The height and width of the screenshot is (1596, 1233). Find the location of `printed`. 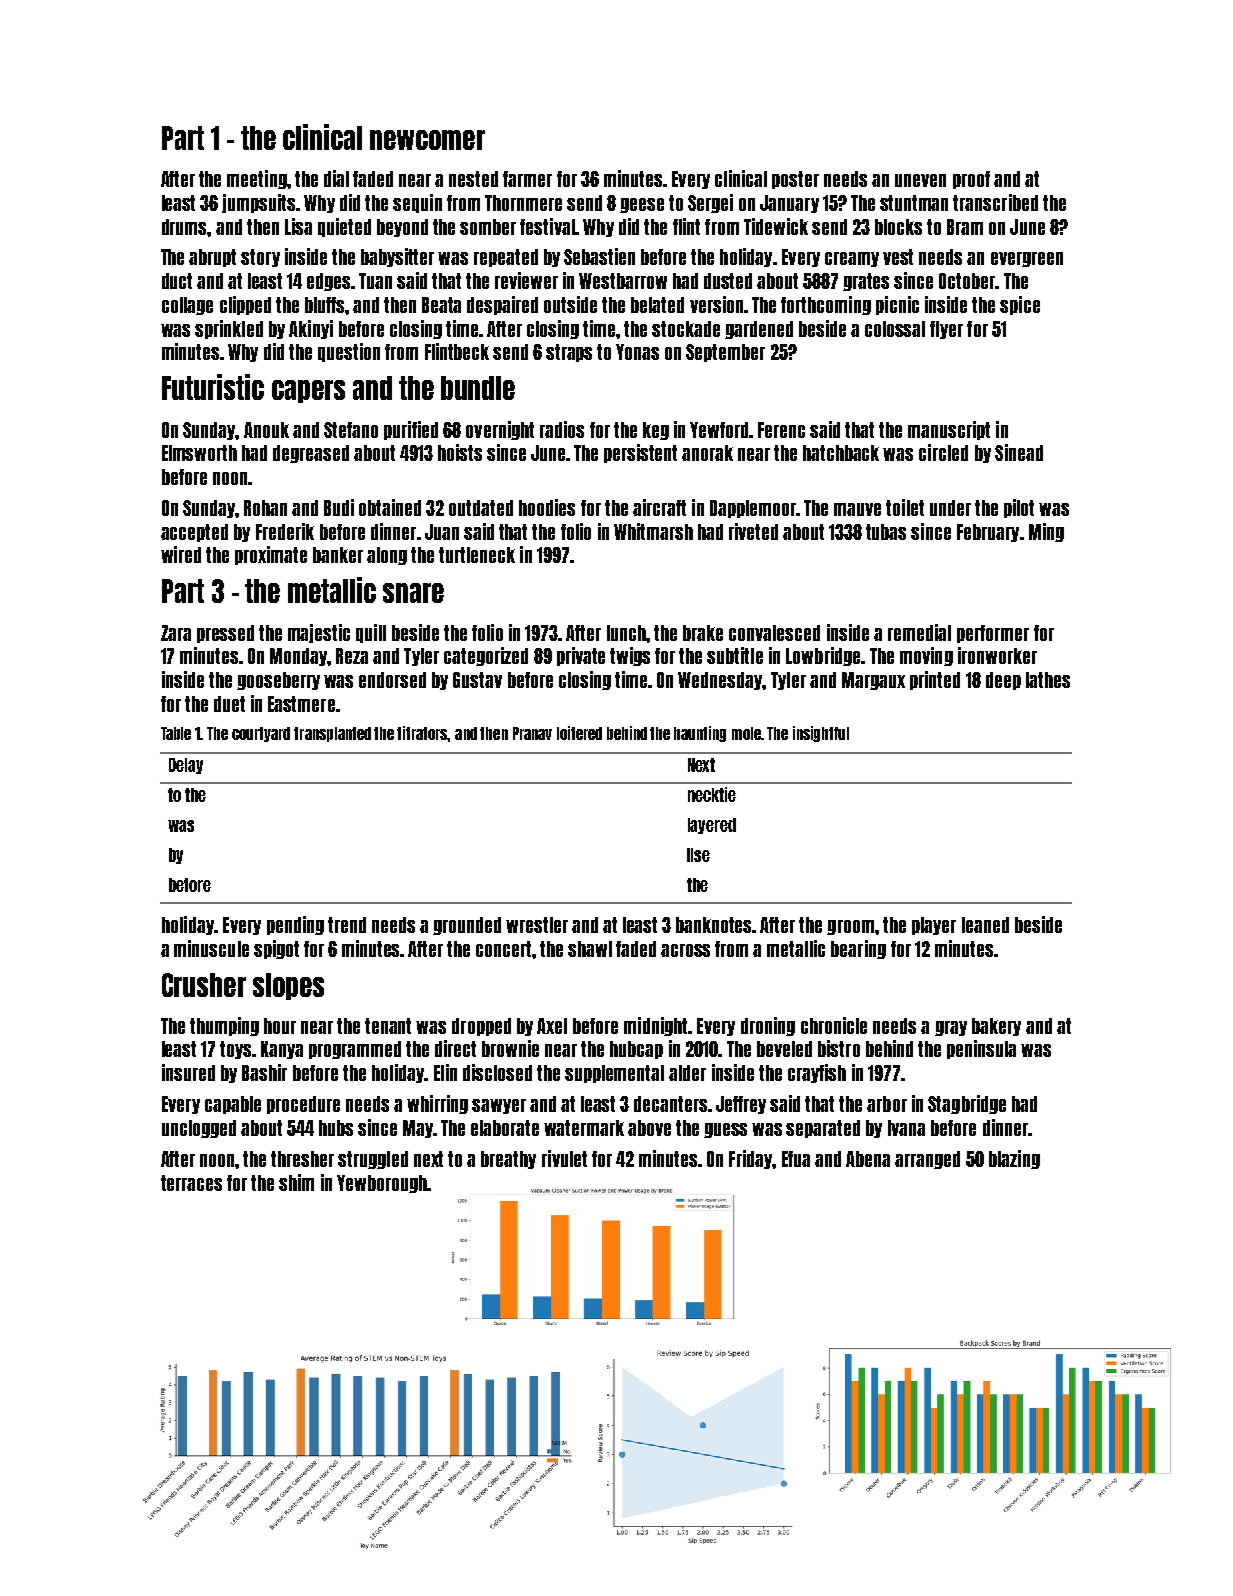

printed is located at coordinates (935, 680).
